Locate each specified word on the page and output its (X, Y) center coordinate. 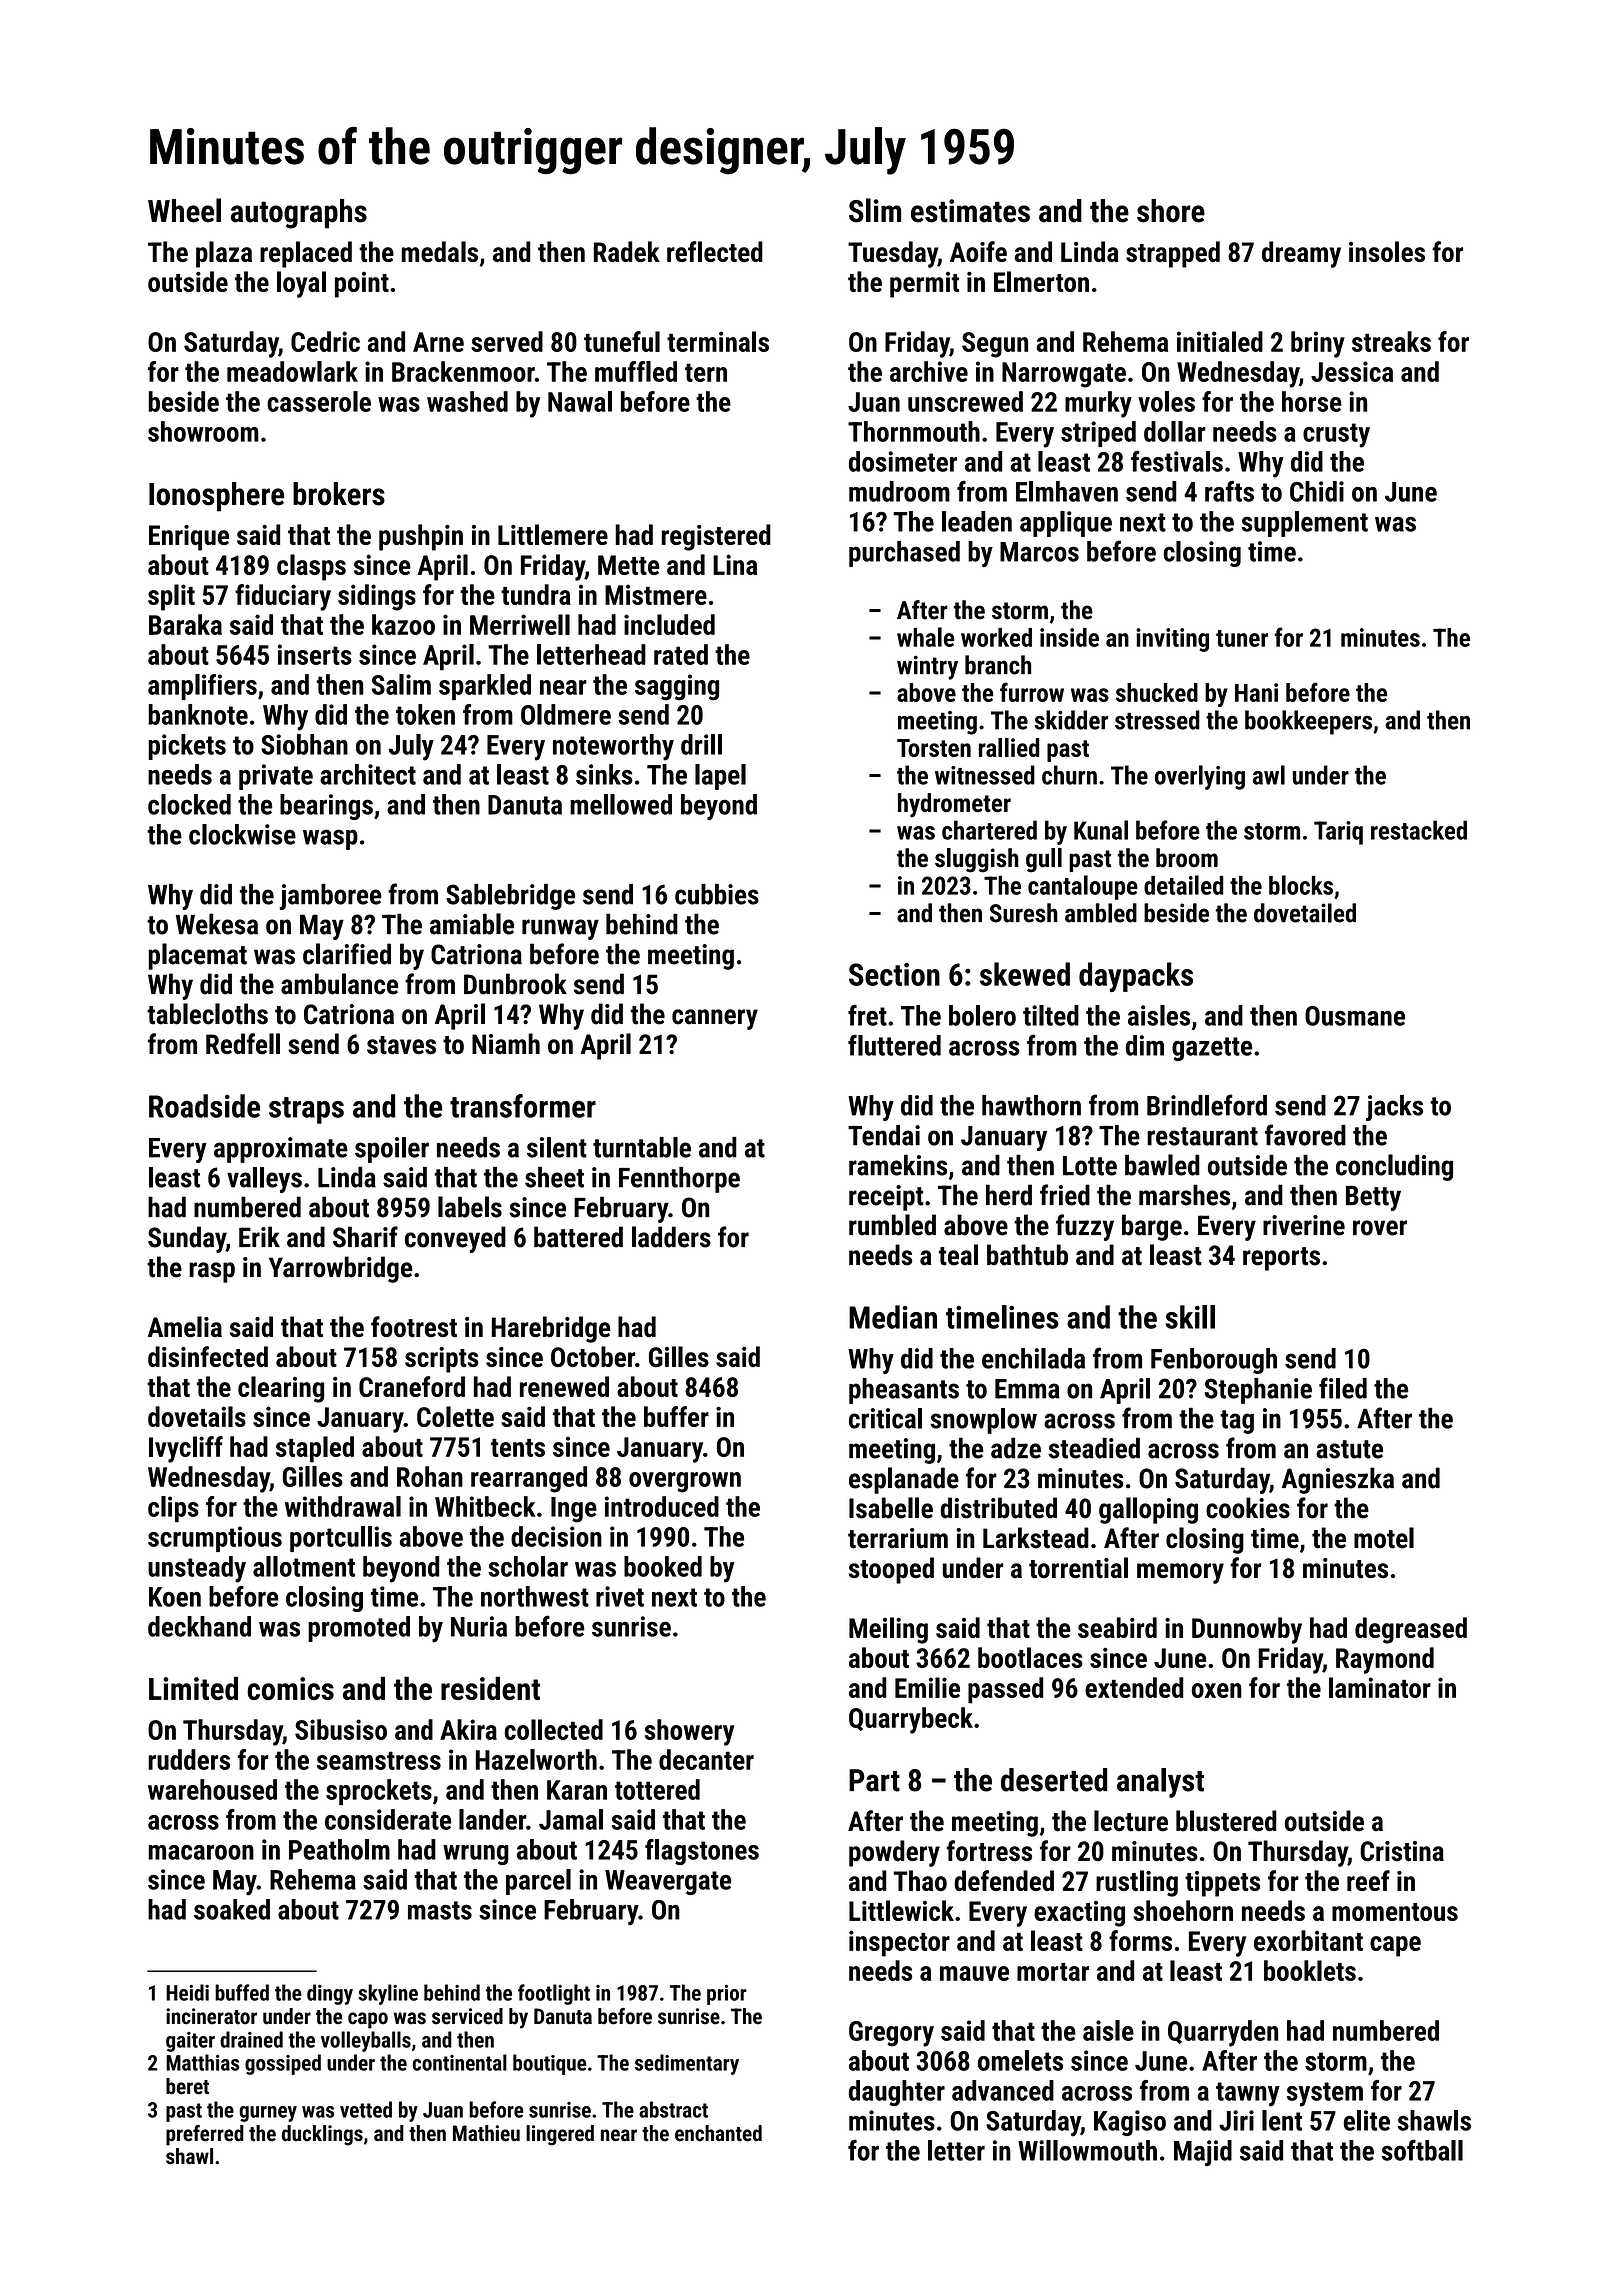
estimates (970, 211)
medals (439, 251)
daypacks (1136, 977)
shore (1171, 211)
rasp (212, 1272)
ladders (671, 1237)
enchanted (718, 2133)
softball (1422, 2150)
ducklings (322, 2135)
